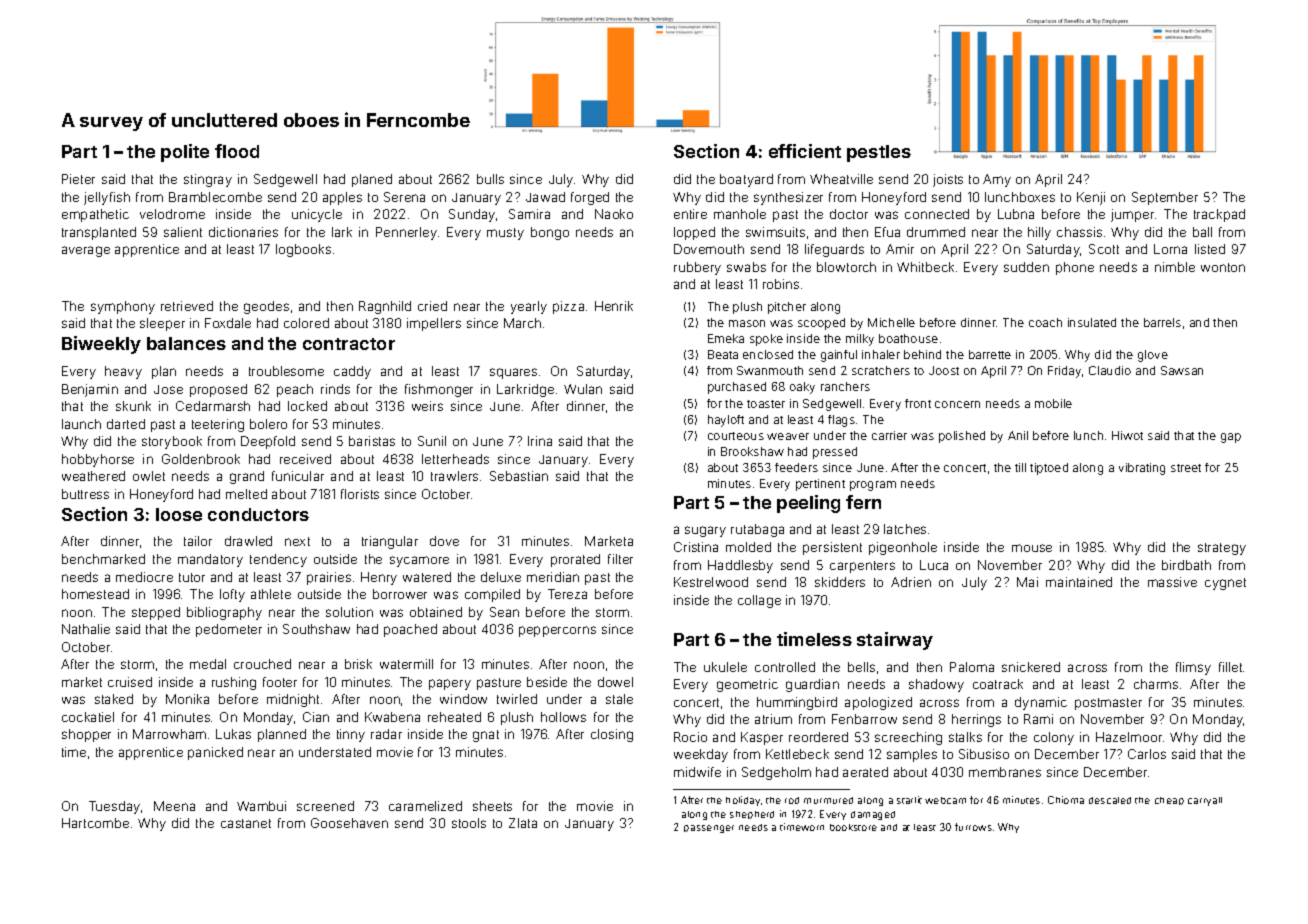 The height and width of the screenshot is (924, 1308). Describe the element at coordinates (505, 234) in the screenshot. I see `musty` at that location.
